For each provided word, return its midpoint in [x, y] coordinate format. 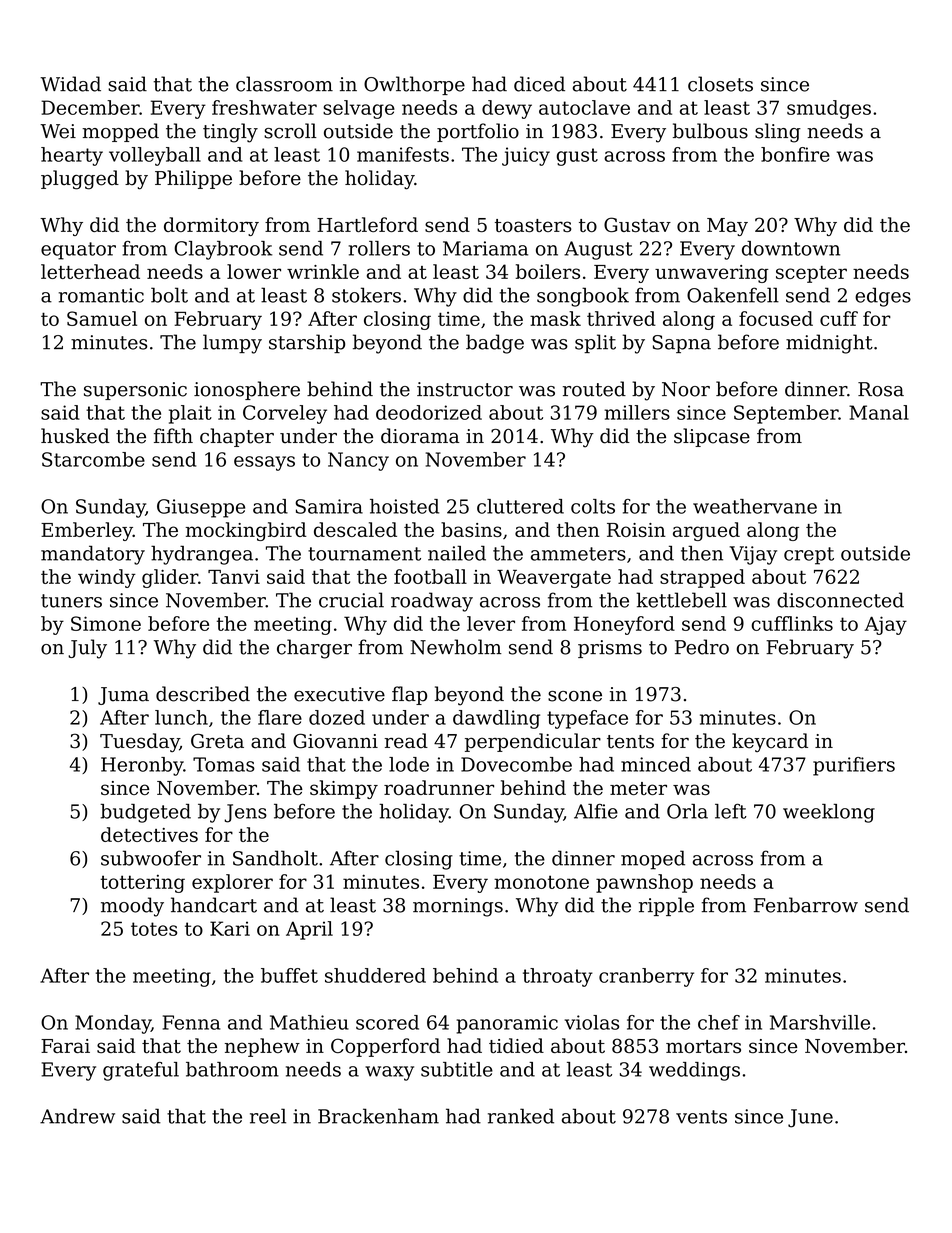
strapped [702, 578]
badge [495, 344]
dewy [507, 109]
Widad [70, 84]
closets [720, 84]
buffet [289, 975]
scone [575, 696]
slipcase [712, 437]
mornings [458, 907]
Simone [106, 623]
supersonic [135, 391]
